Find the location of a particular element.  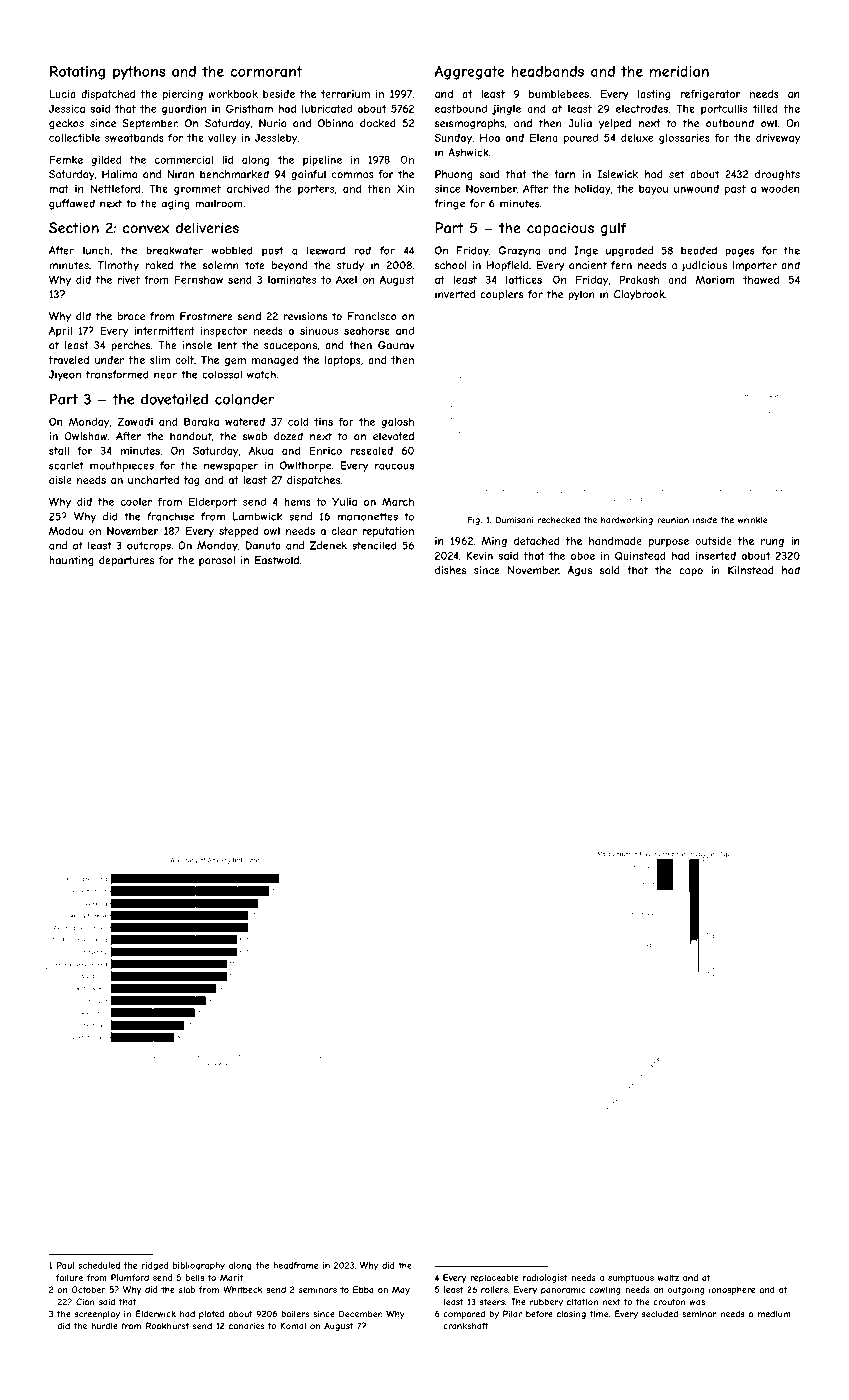

haunting is located at coordinates (71, 561).
